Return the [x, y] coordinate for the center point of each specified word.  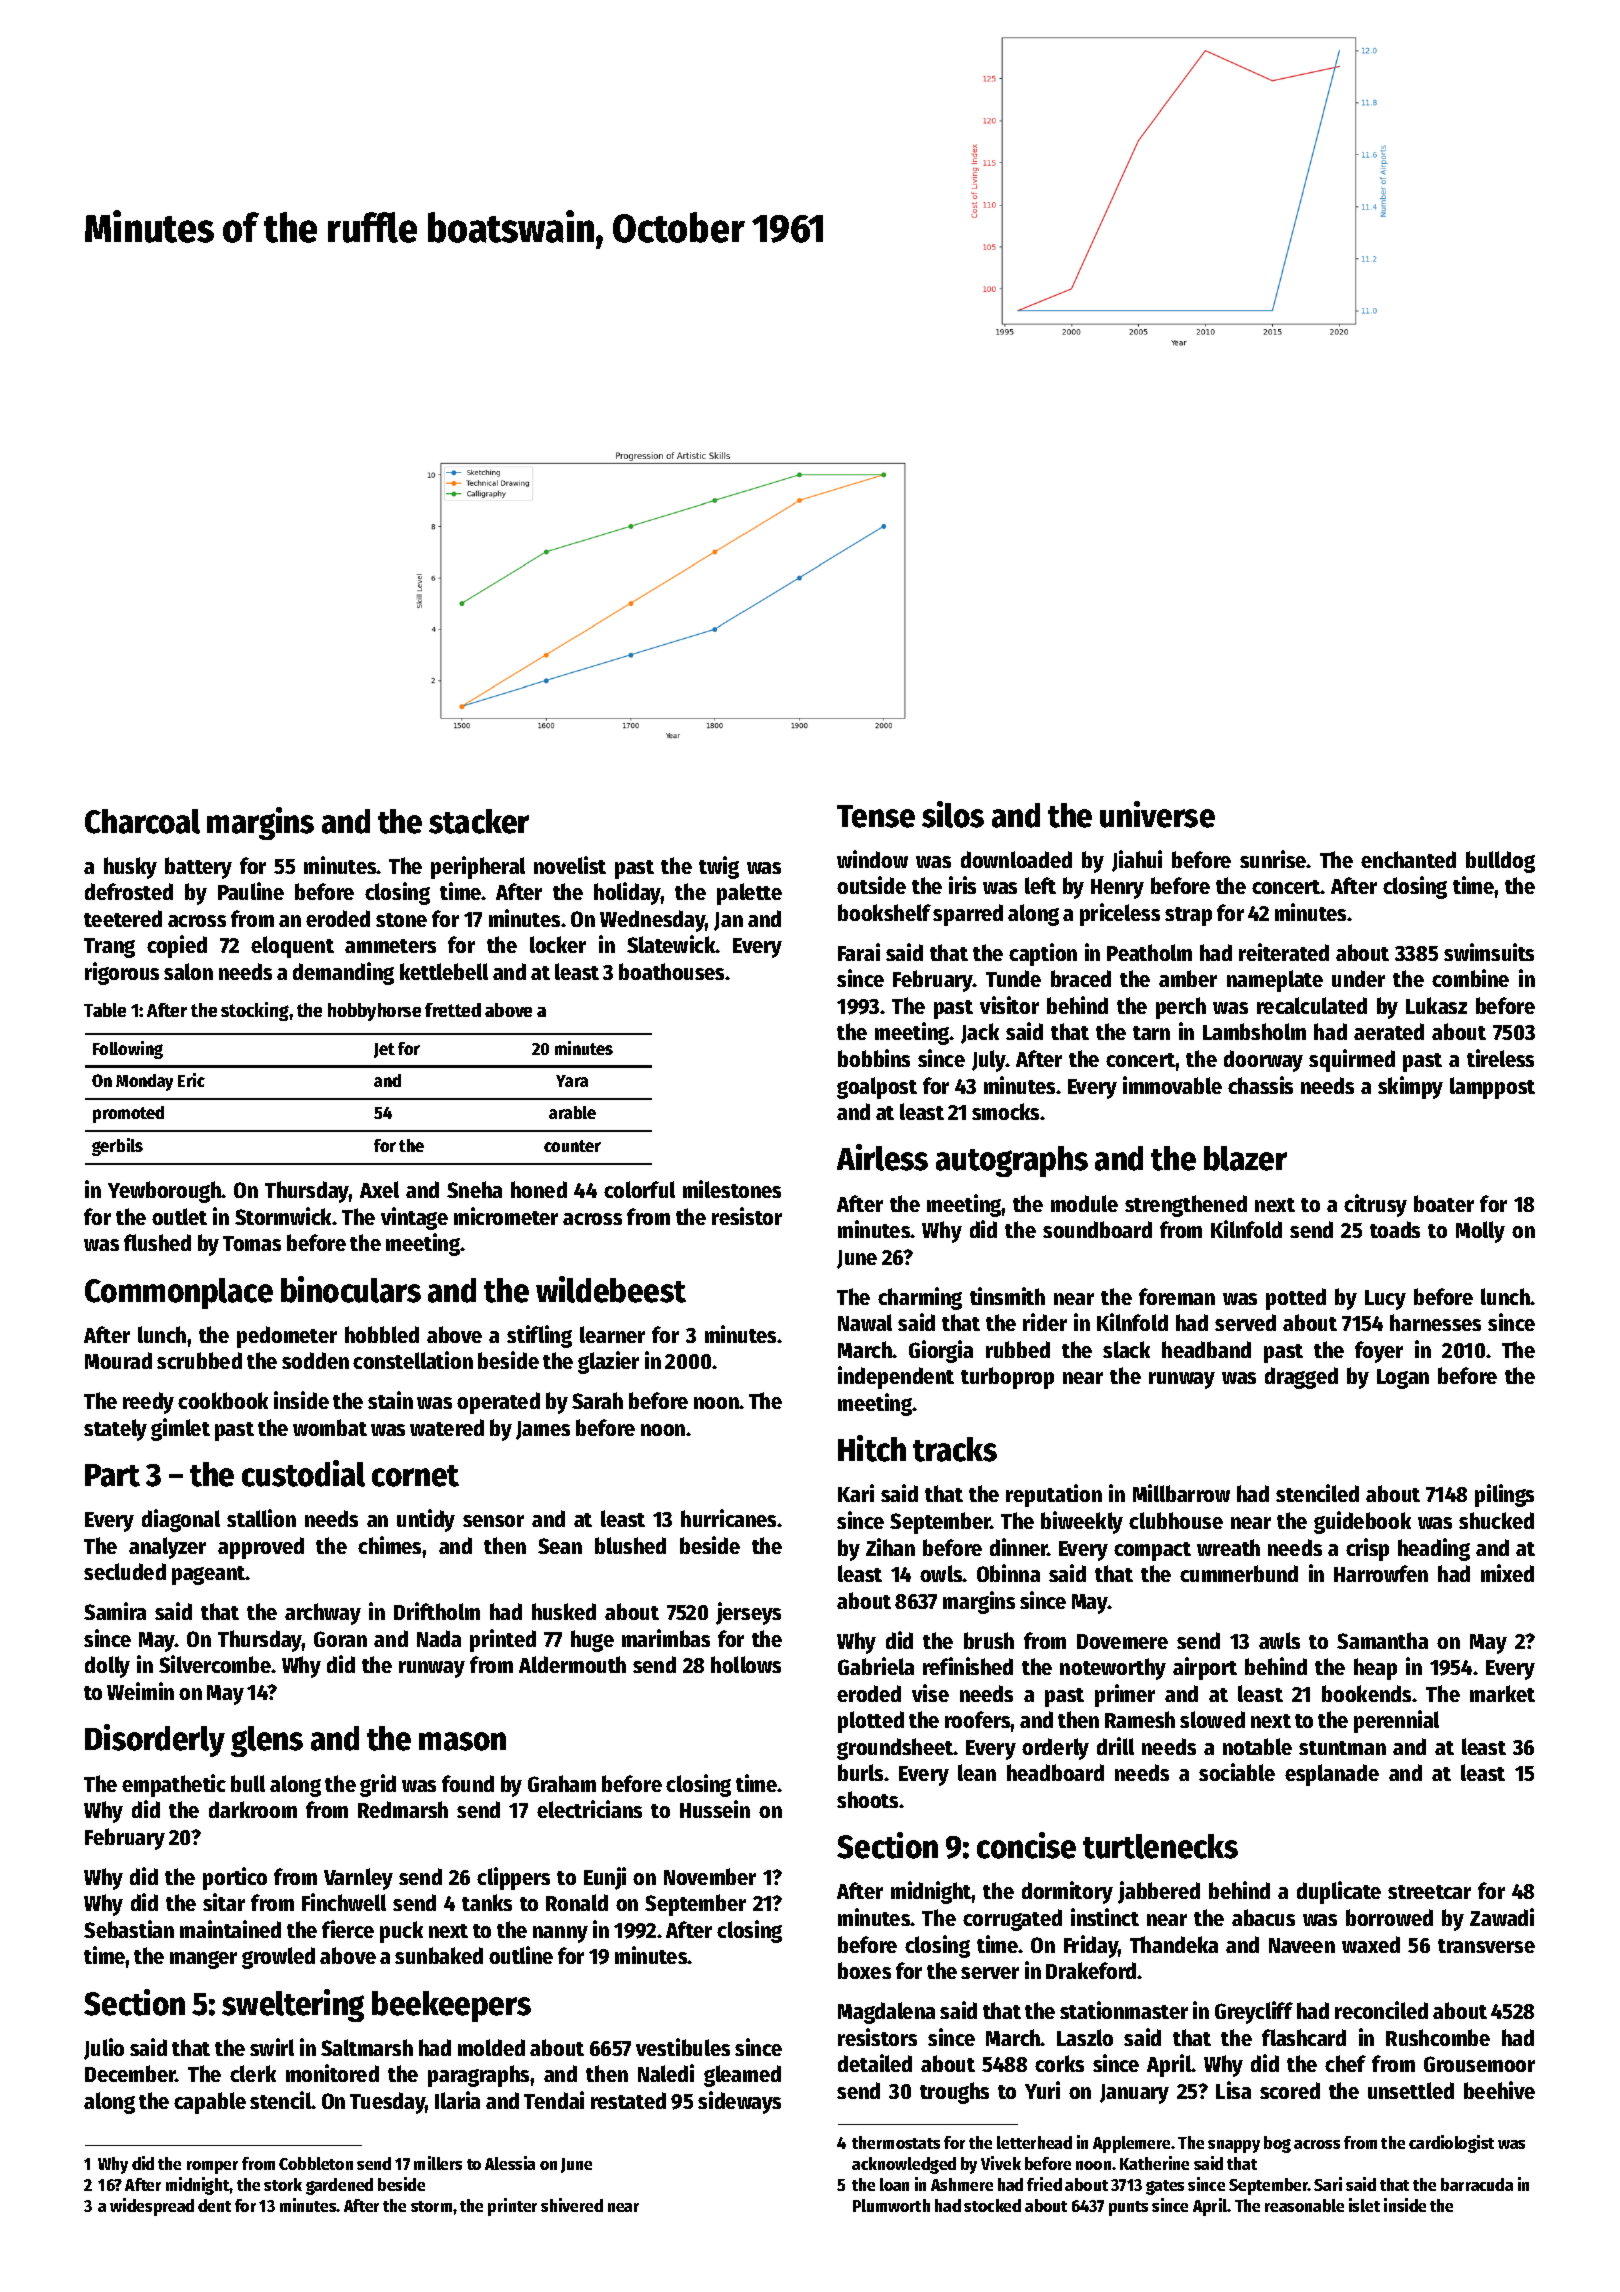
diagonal [181, 1520]
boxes [864, 1970]
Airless [882, 1157]
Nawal [865, 1322]
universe [1157, 814]
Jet [384, 1050]
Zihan [890, 1547]
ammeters [390, 946]
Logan [1403, 1379]
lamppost [1492, 1088]
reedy [148, 1403]
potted [1296, 1299]
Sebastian [129, 1929]
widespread [152, 2207]
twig [719, 867]
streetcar [1429, 1892]
